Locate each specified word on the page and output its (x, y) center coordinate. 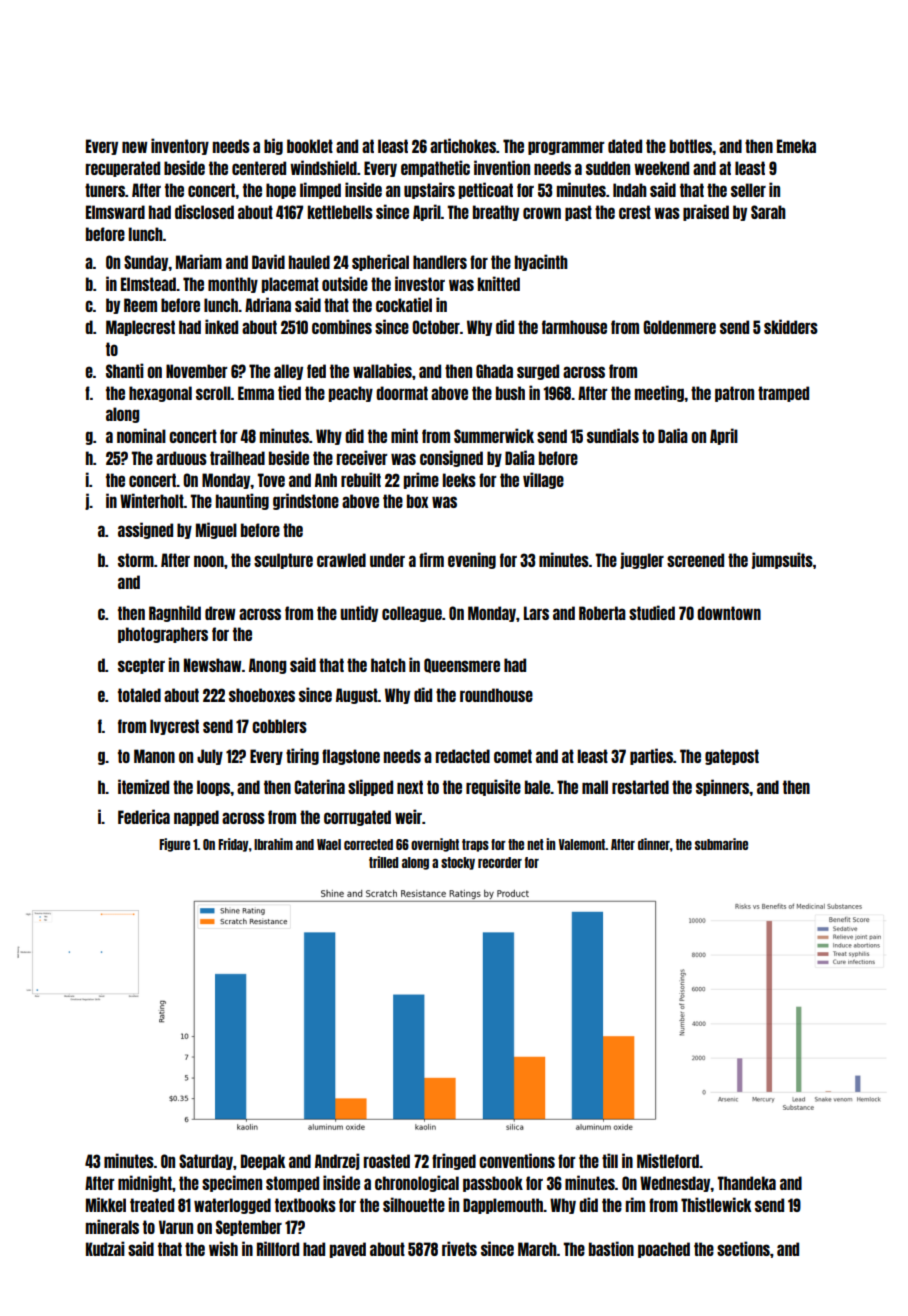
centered (259, 168)
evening (472, 560)
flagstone (351, 757)
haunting (242, 501)
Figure (174, 845)
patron (734, 394)
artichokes (463, 145)
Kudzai (105, 1248)
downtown (729, 613)
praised (706, 212)
